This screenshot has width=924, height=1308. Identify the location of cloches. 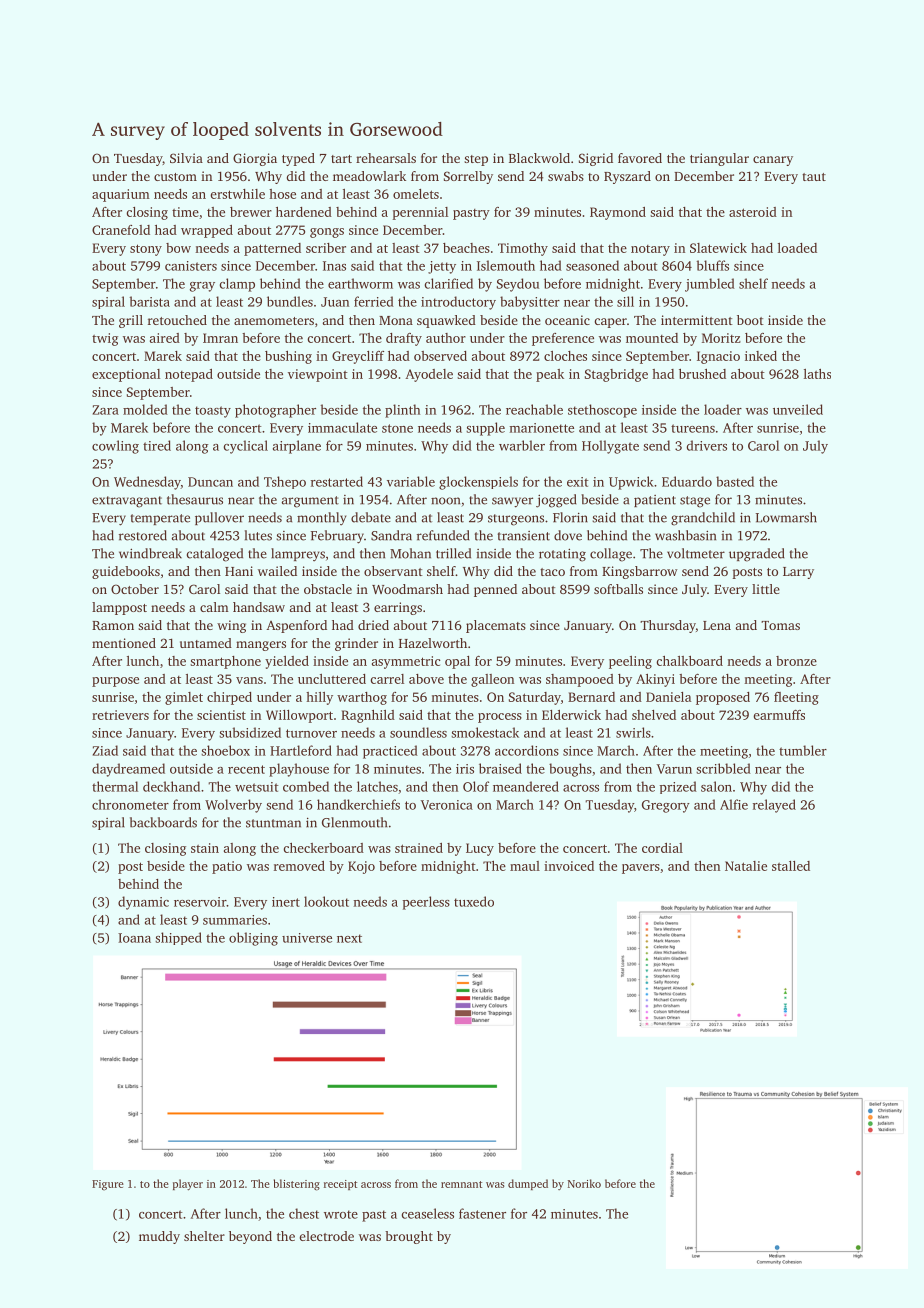
(565, 356).
